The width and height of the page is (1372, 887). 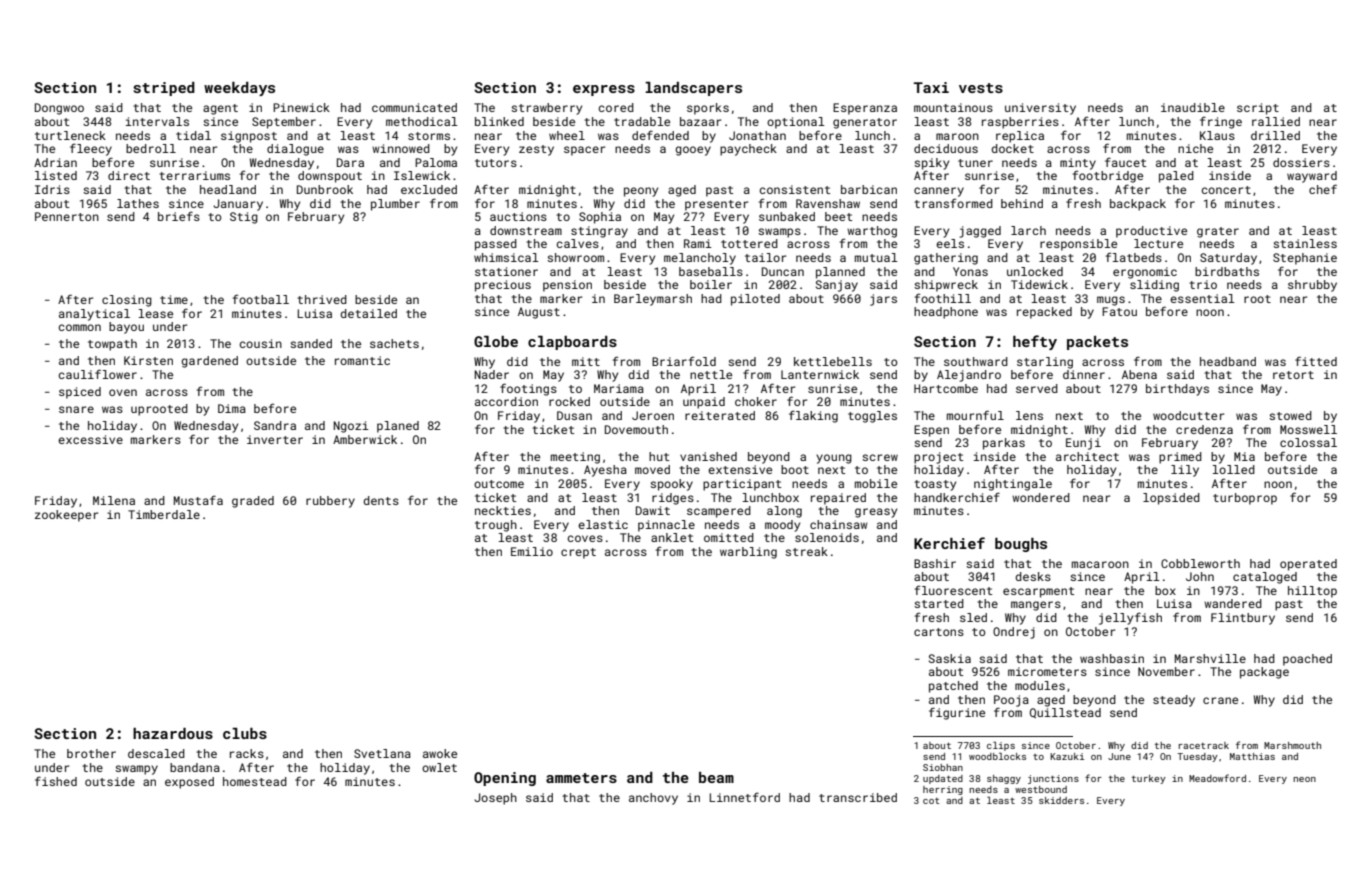 I want to click on stowed, so click(x=1290, y=415).
